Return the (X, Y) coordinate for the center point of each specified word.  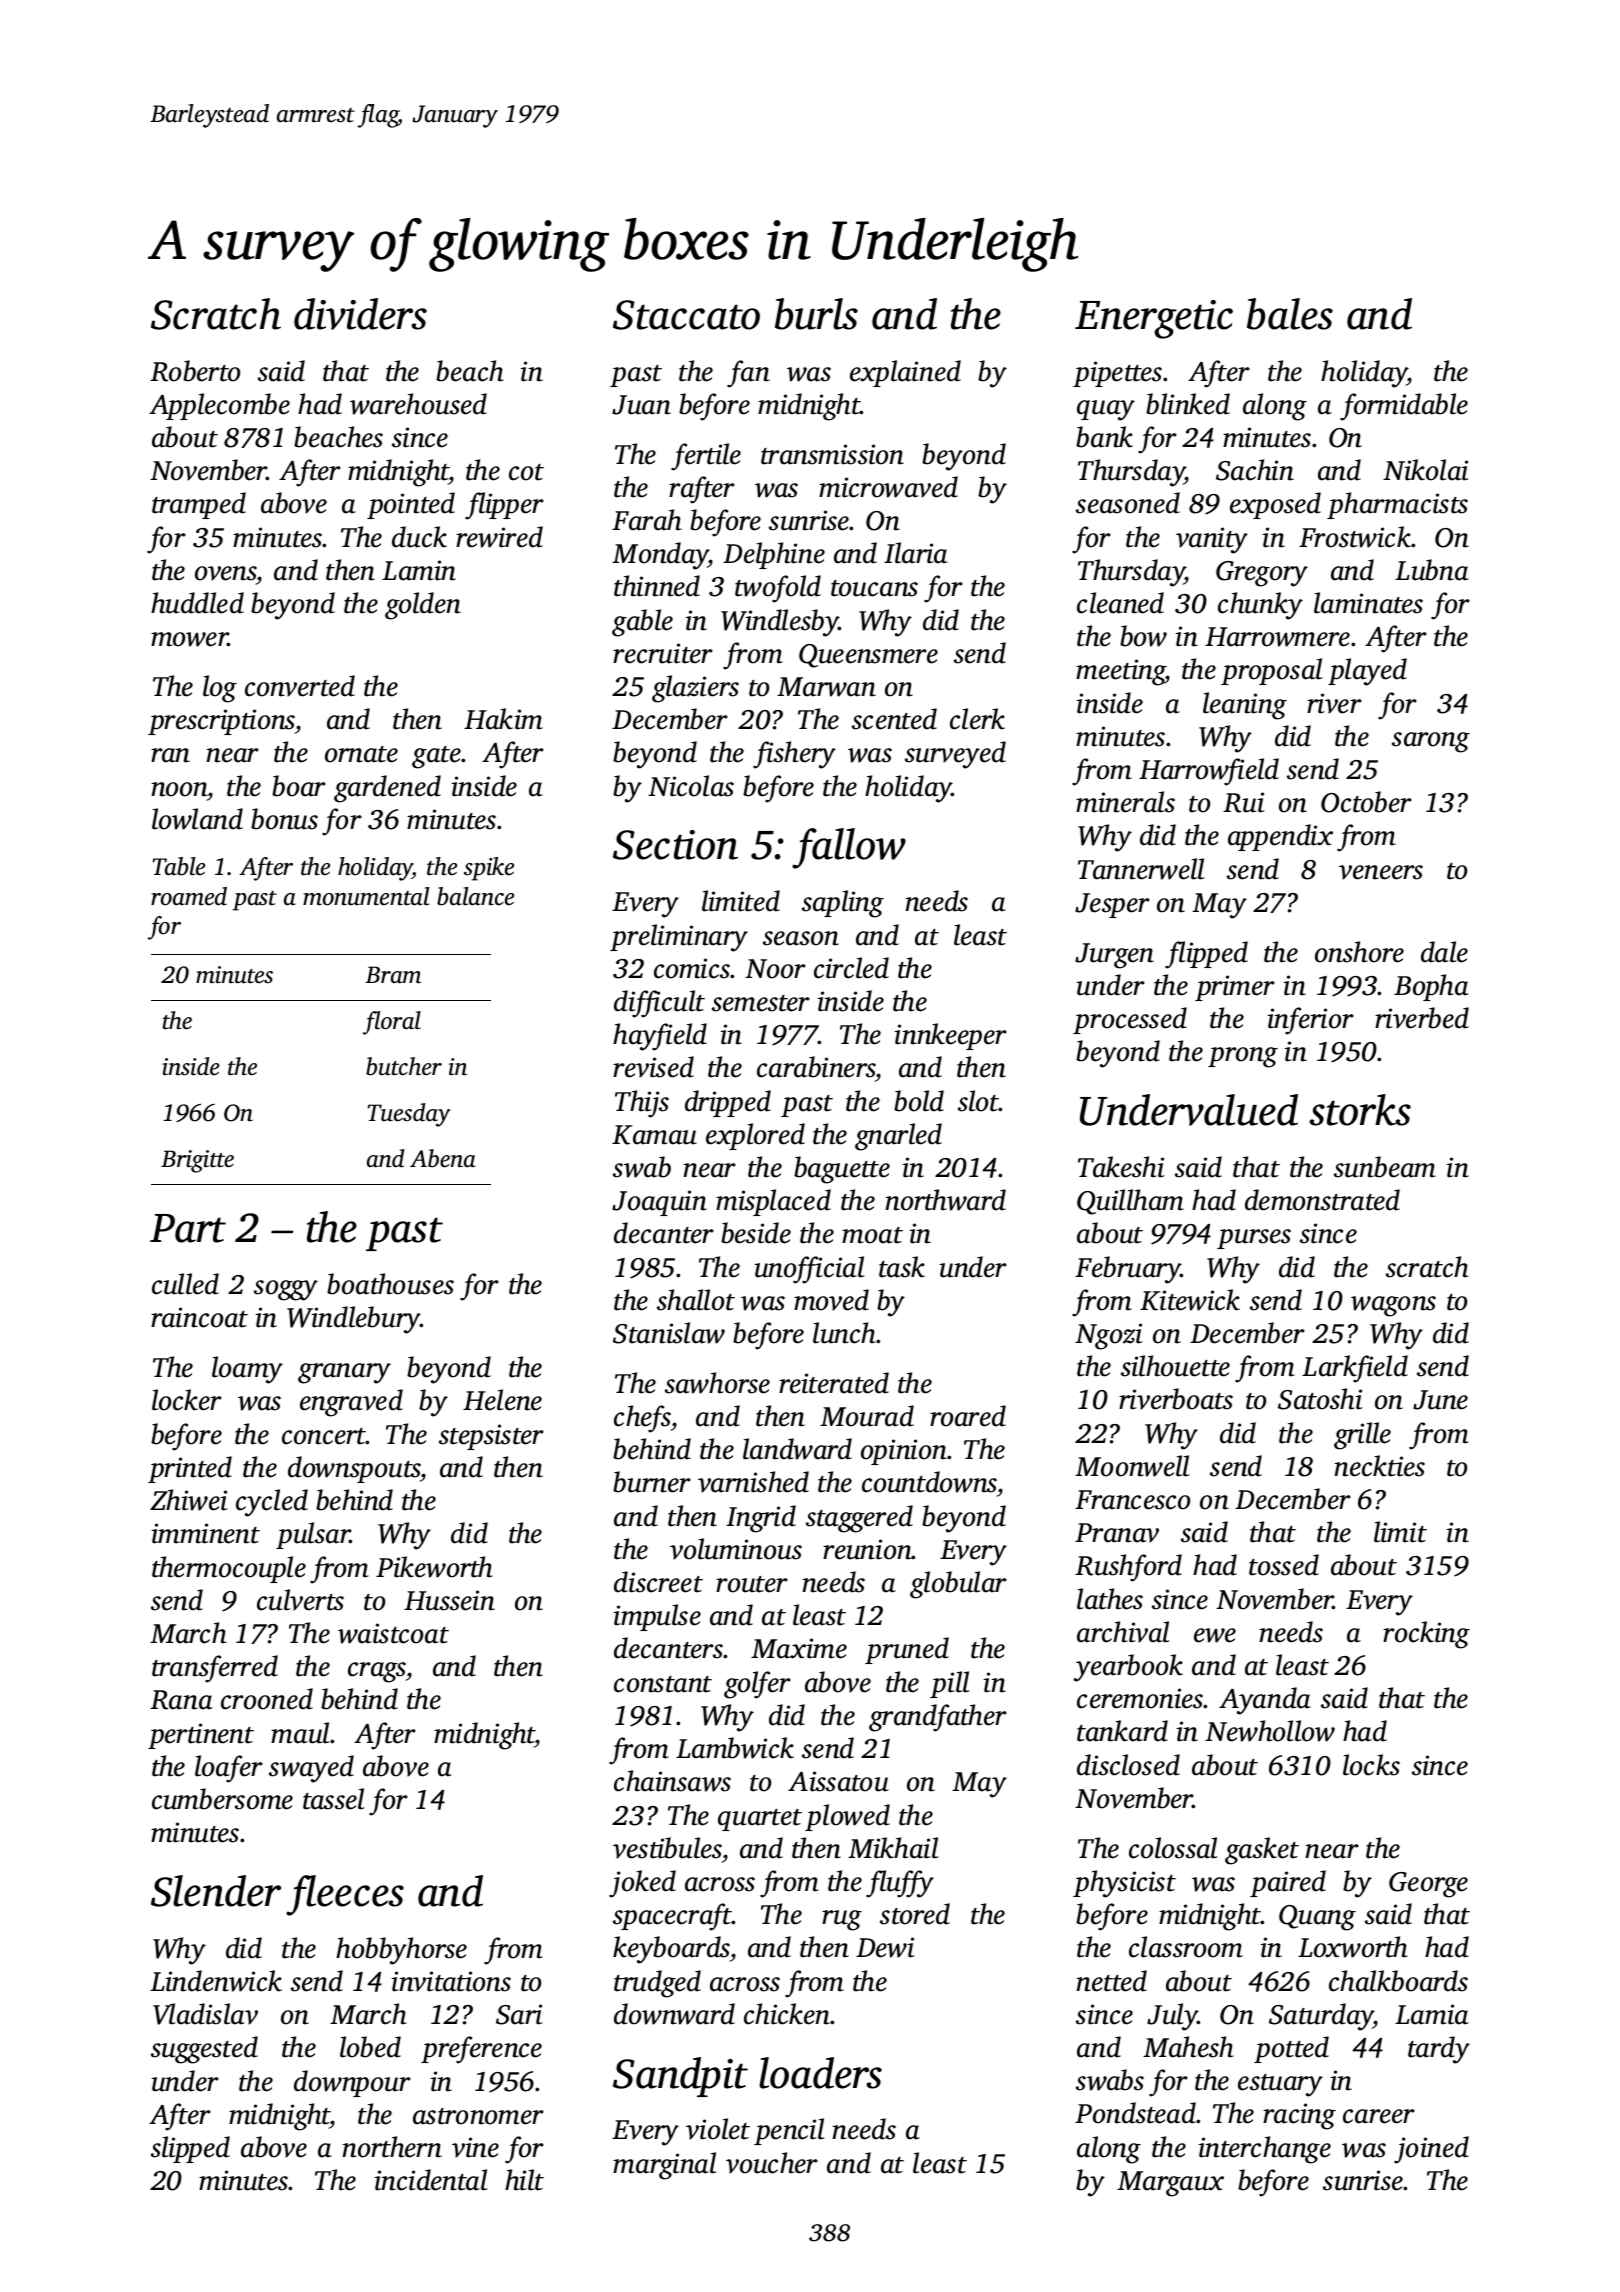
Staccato (686, 315)
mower (189, 639)
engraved (351, 1403)
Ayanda (1265, 1701)
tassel (334, 1799)
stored (915, 1914)
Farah (647, 520)
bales (1290, 314)
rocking (1426, 1635)
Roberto (195, 371)
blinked (1188, 404)
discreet (658, 1582)
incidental (431, 2180)
